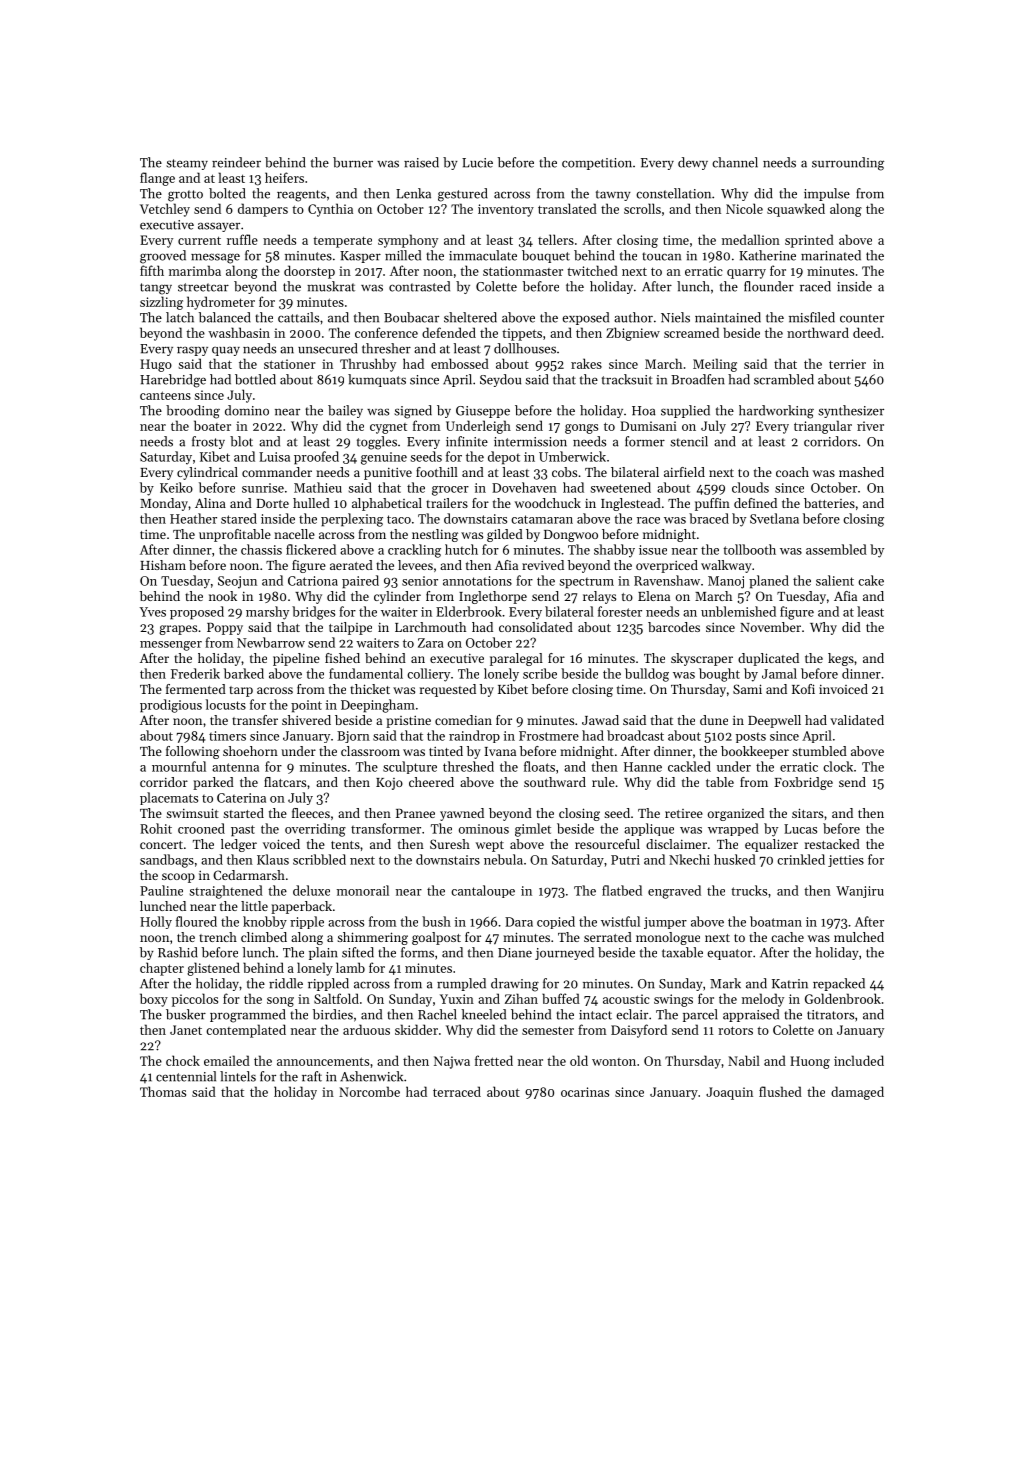 This page has width=1024, height=1483. Describe the element at coordinates (848, 164) in the page. I see `surrounding` at that location.
